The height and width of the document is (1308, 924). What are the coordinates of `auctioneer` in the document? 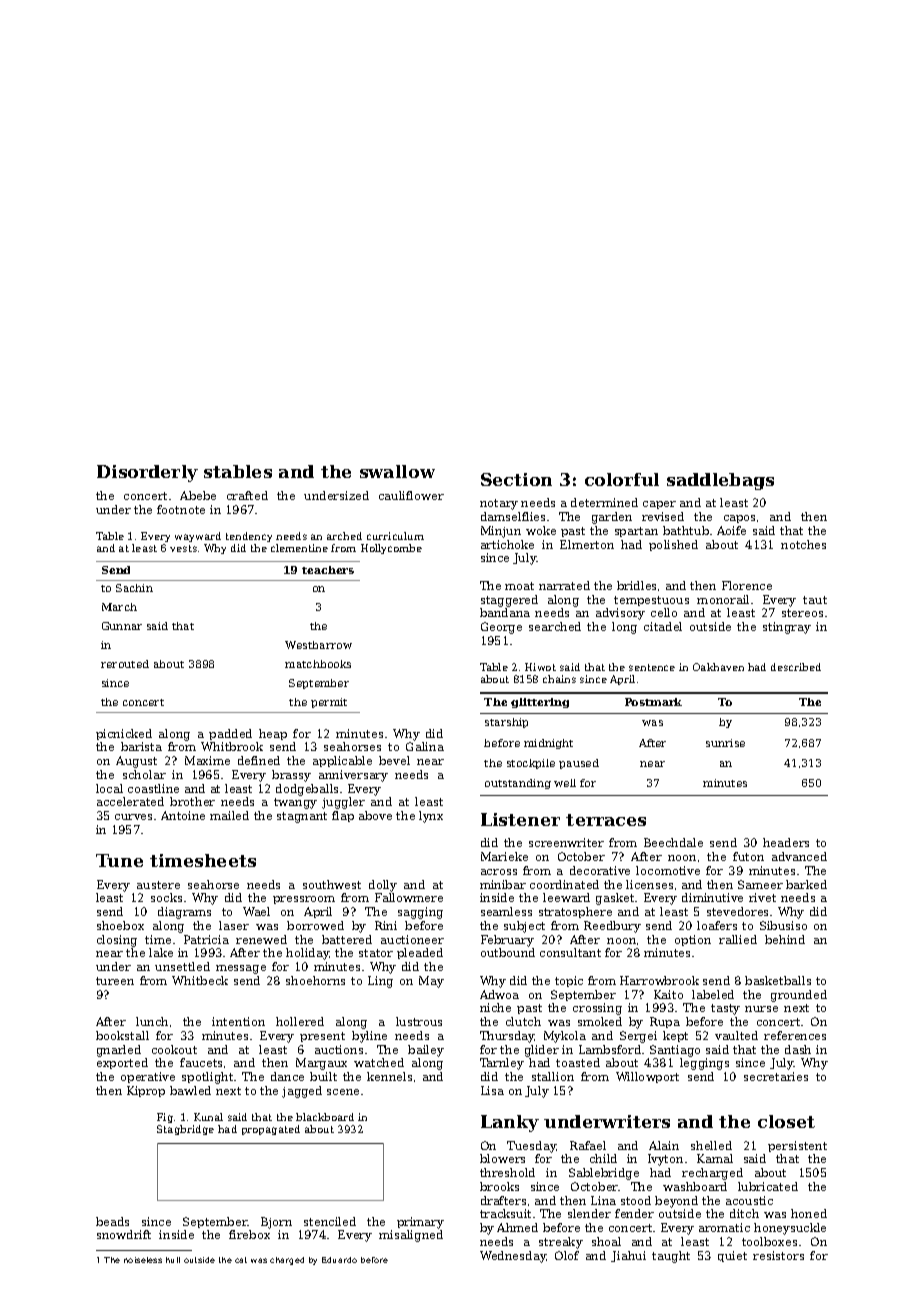 It's located at (412, 939).
